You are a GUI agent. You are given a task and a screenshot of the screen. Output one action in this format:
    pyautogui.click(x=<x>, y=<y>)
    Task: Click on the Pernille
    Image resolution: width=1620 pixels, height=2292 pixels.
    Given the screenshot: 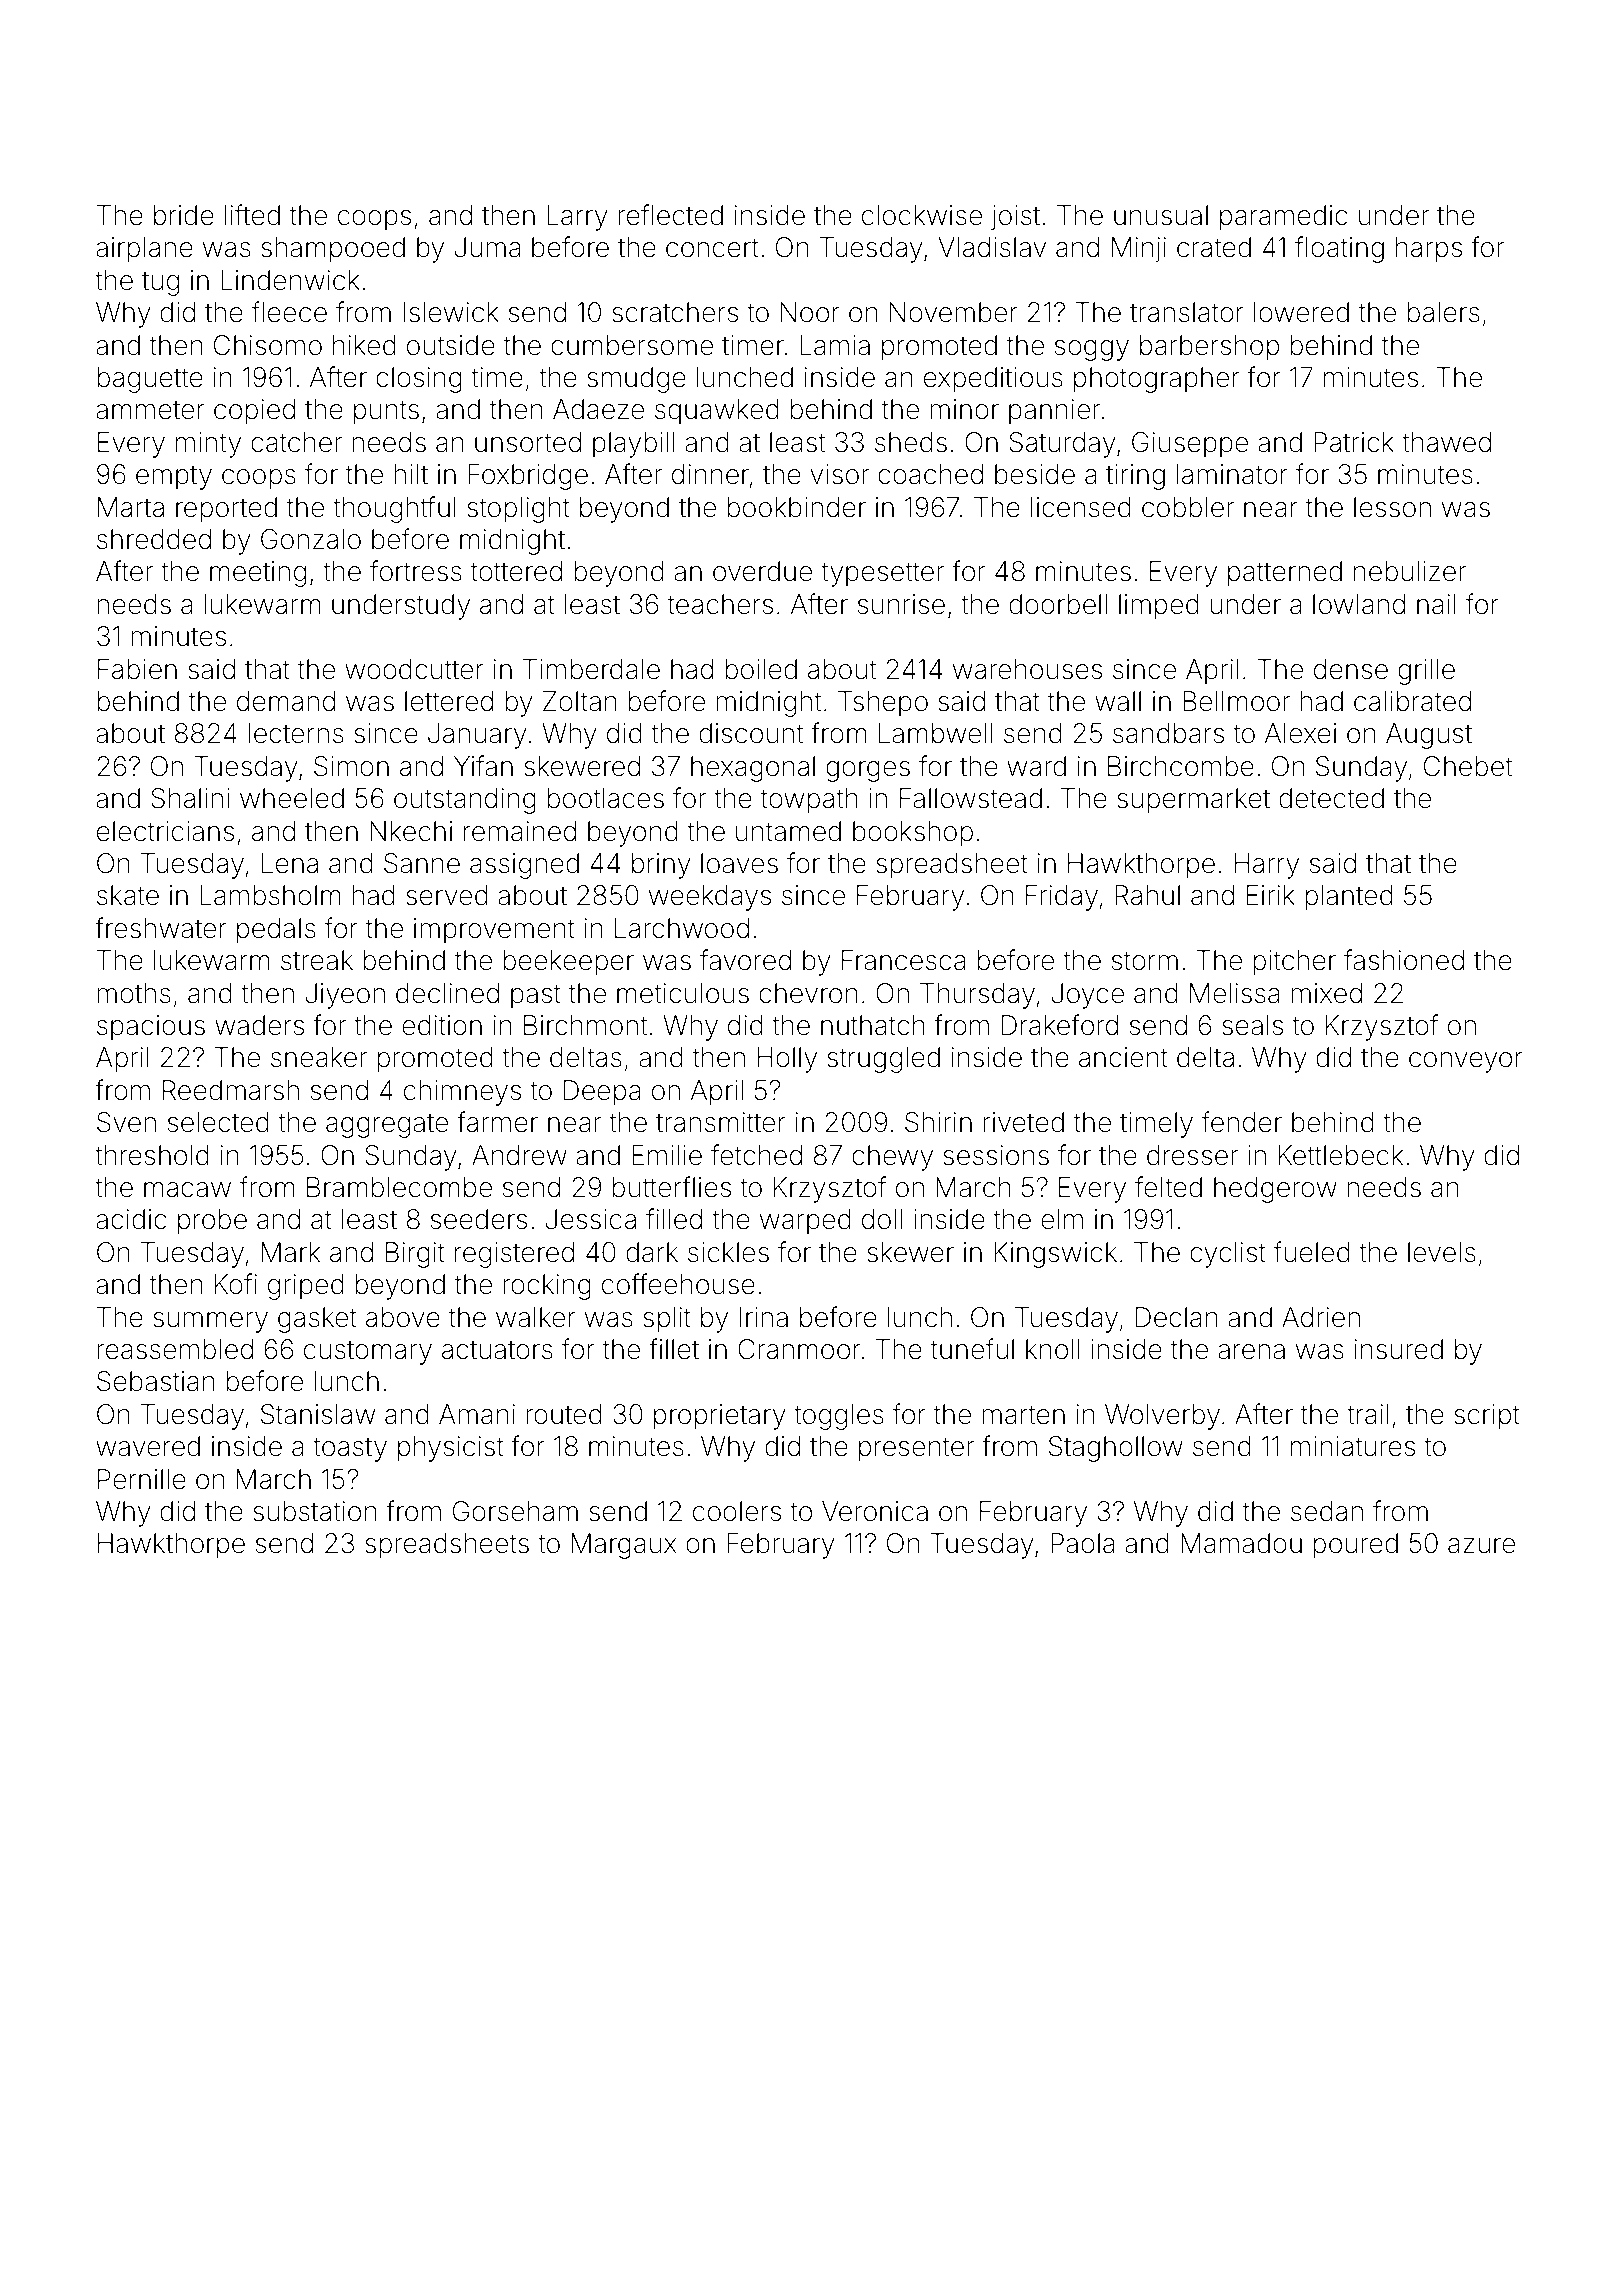 What is the action you would take?
    pyautogui.click(x=142, y=1479)
